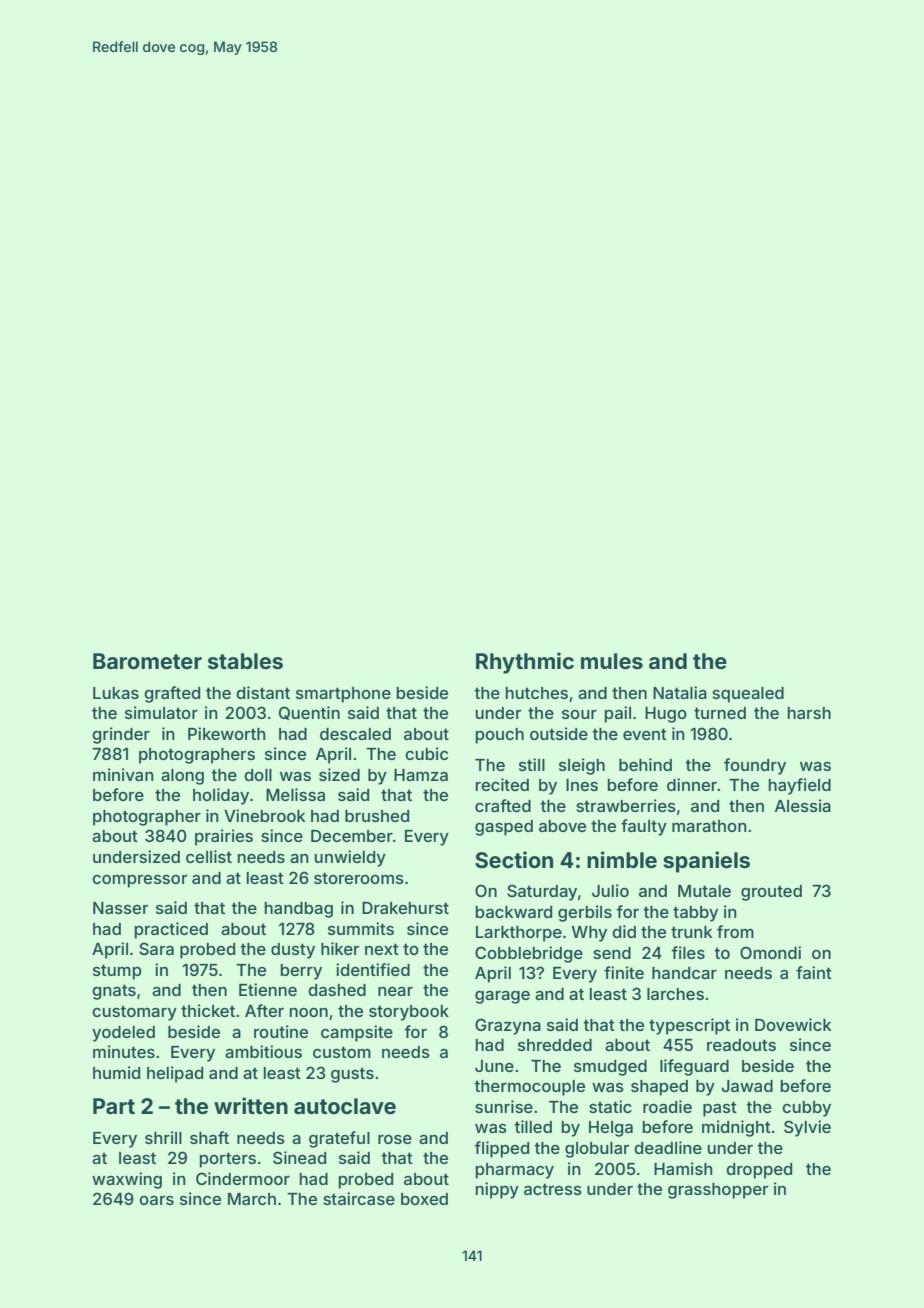 The image size is (924, 1308). I want to click on static, so click(610, 1106).
